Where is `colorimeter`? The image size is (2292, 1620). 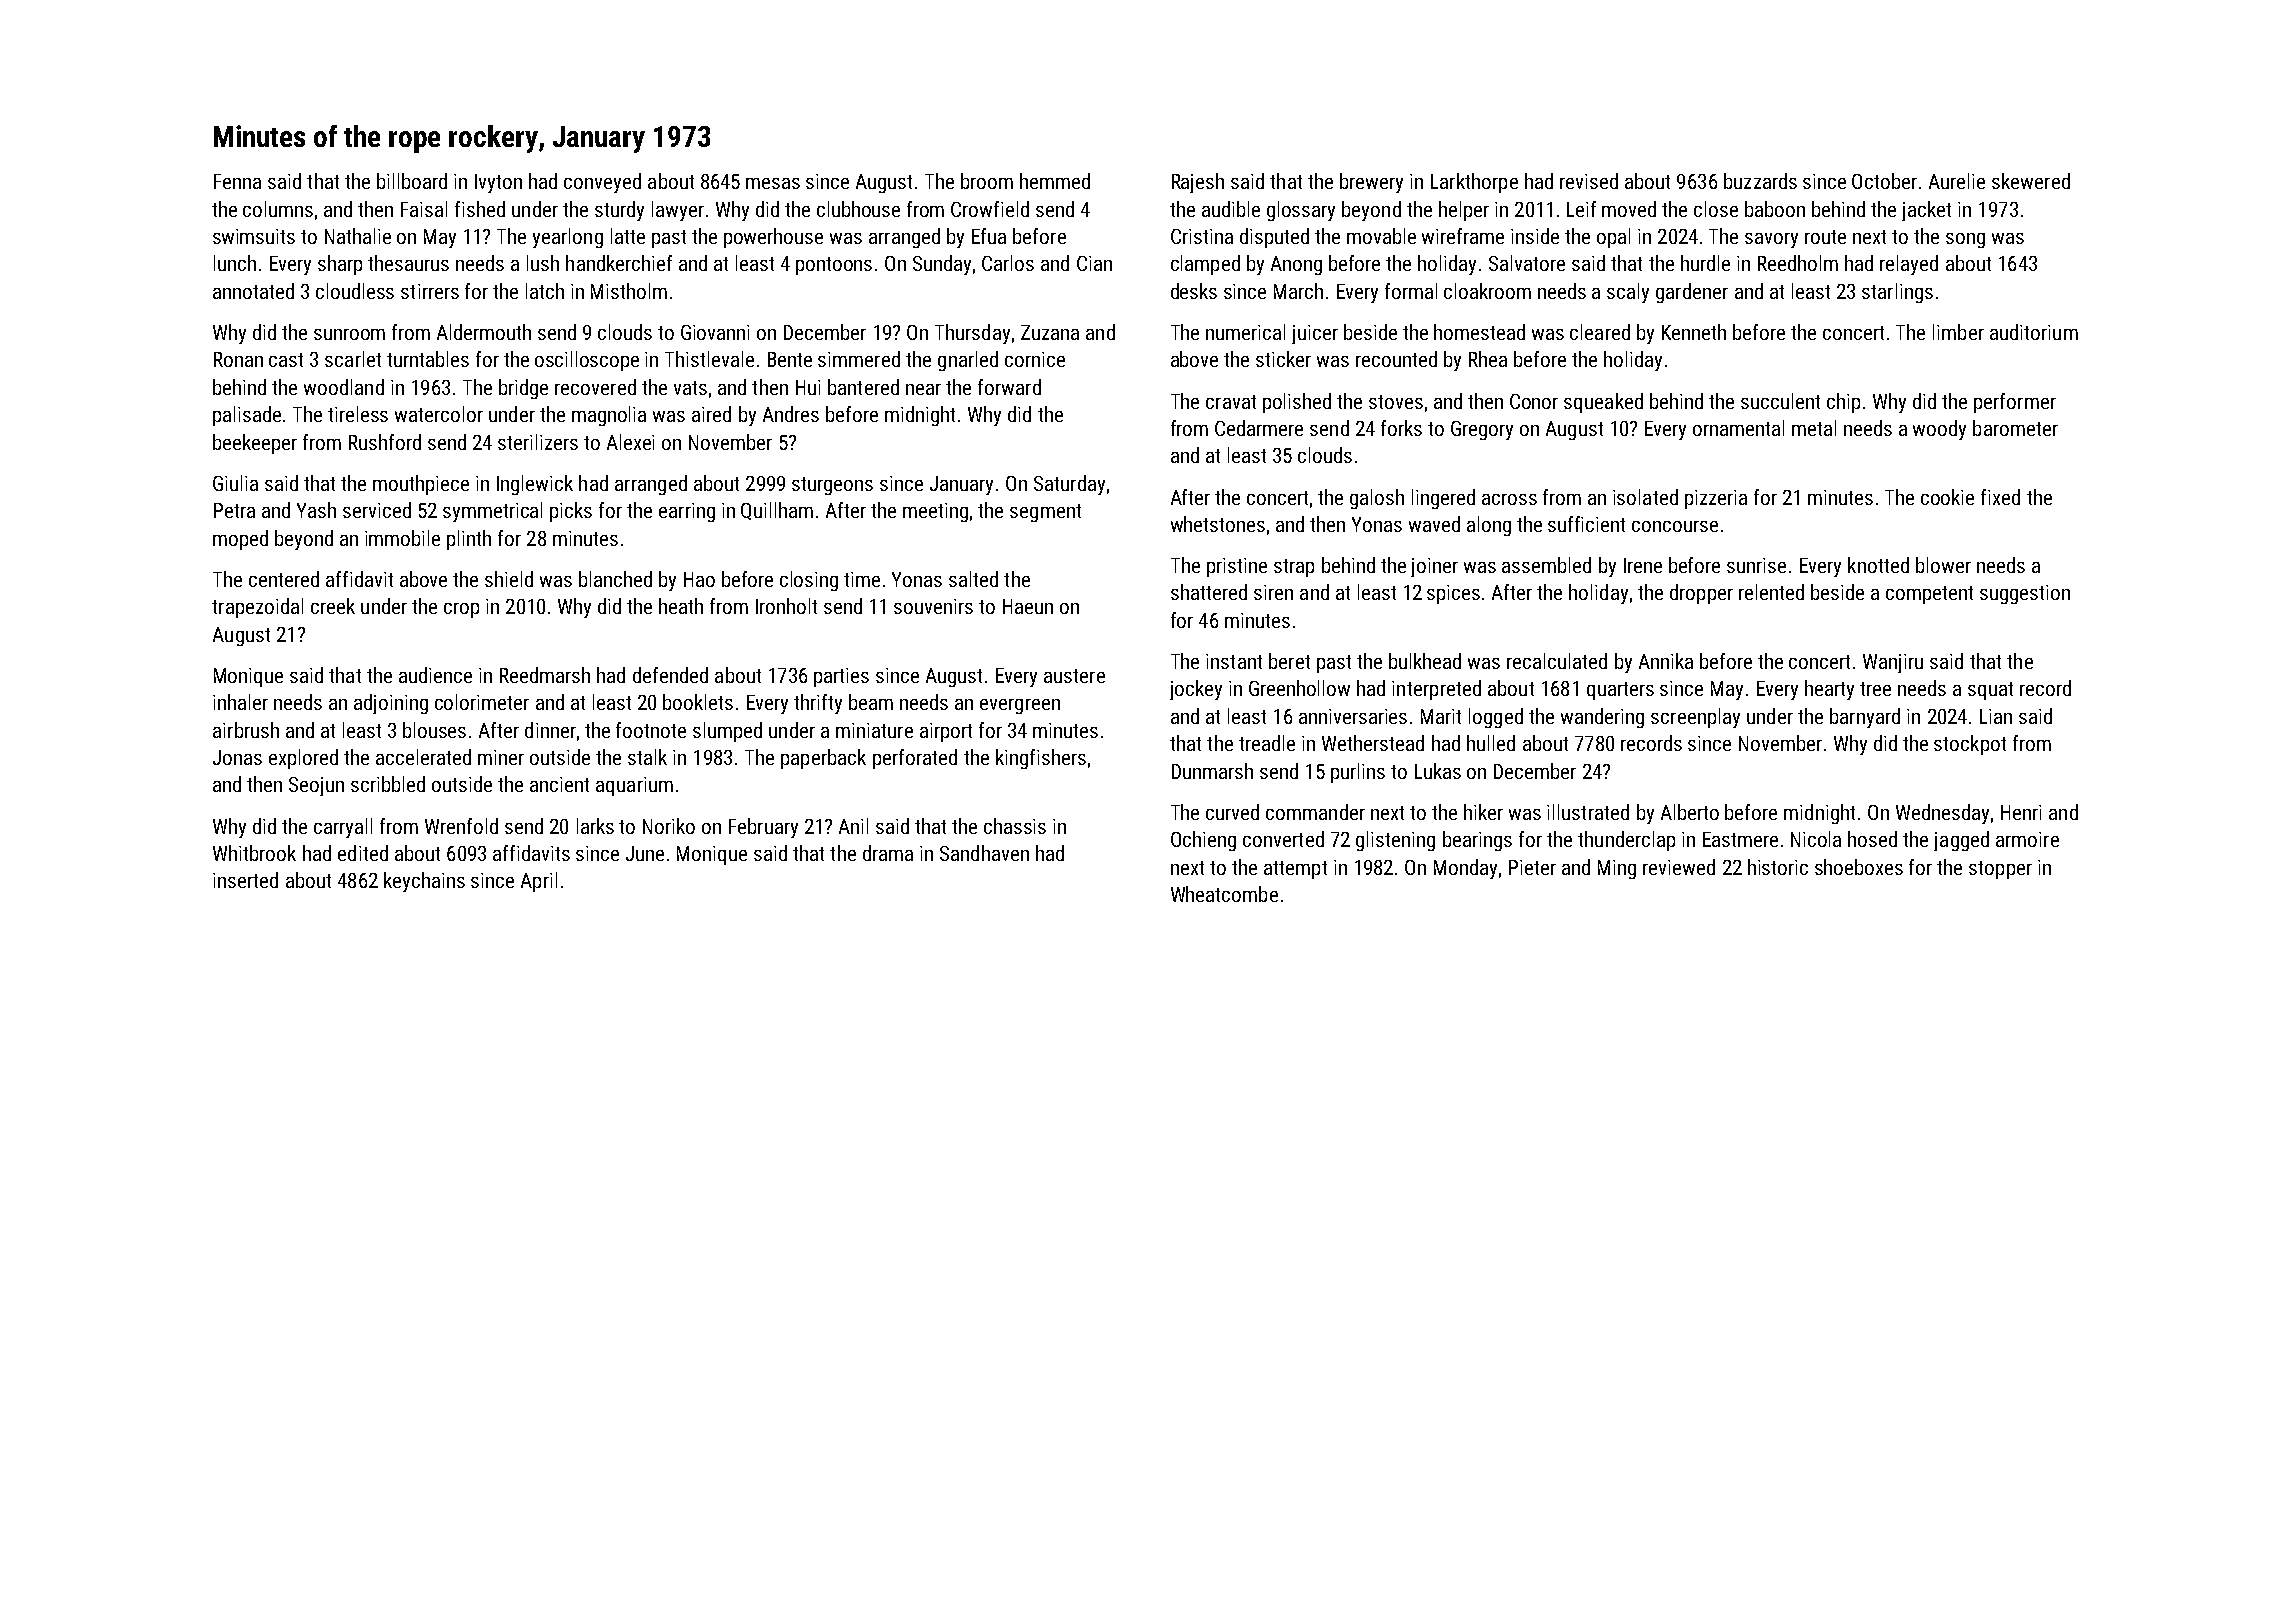
colorimeter is located at coordinates (482, 702).
